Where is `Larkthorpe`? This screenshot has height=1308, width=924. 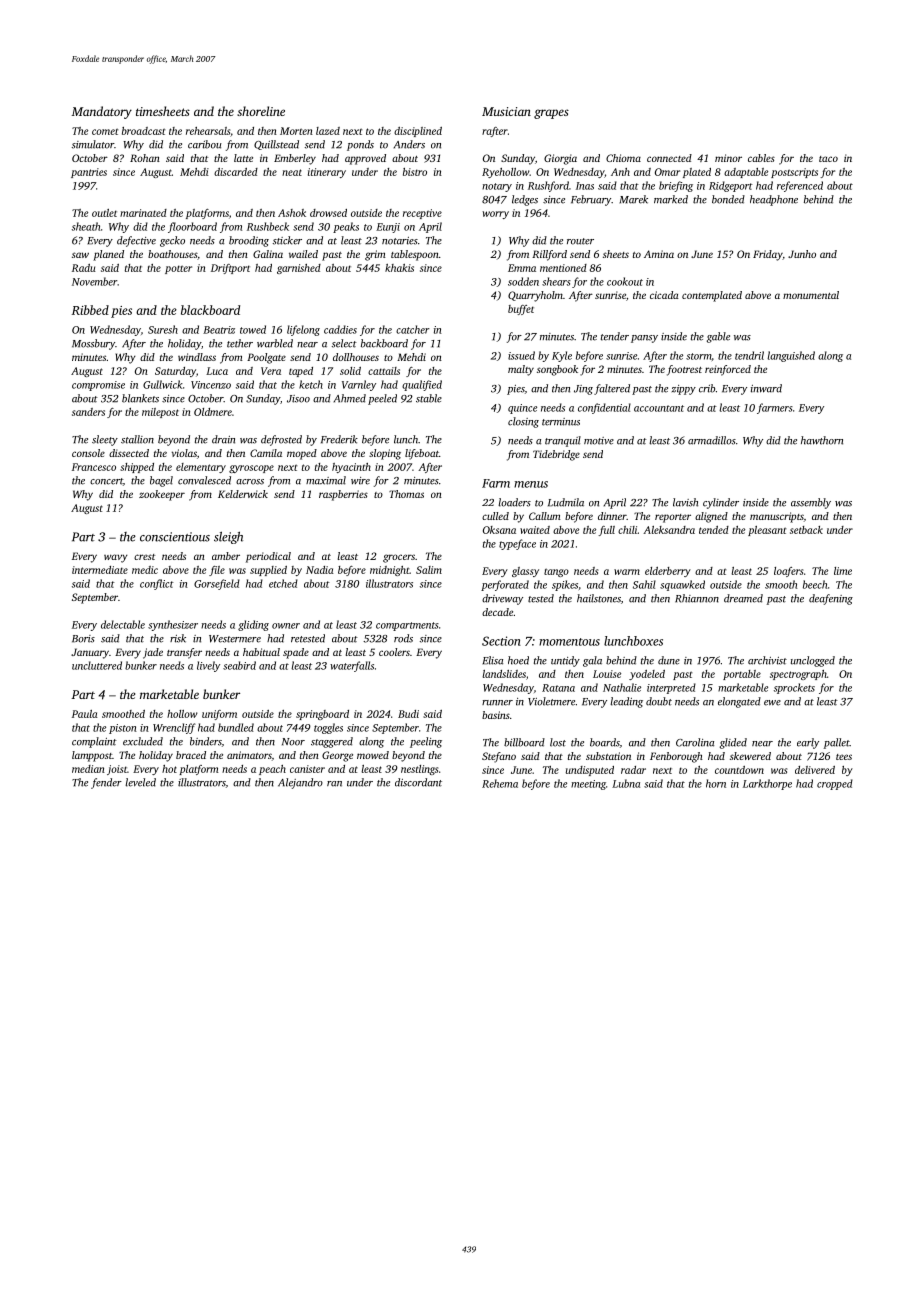
Larkthorpe is located at coordinates (767, 784).
